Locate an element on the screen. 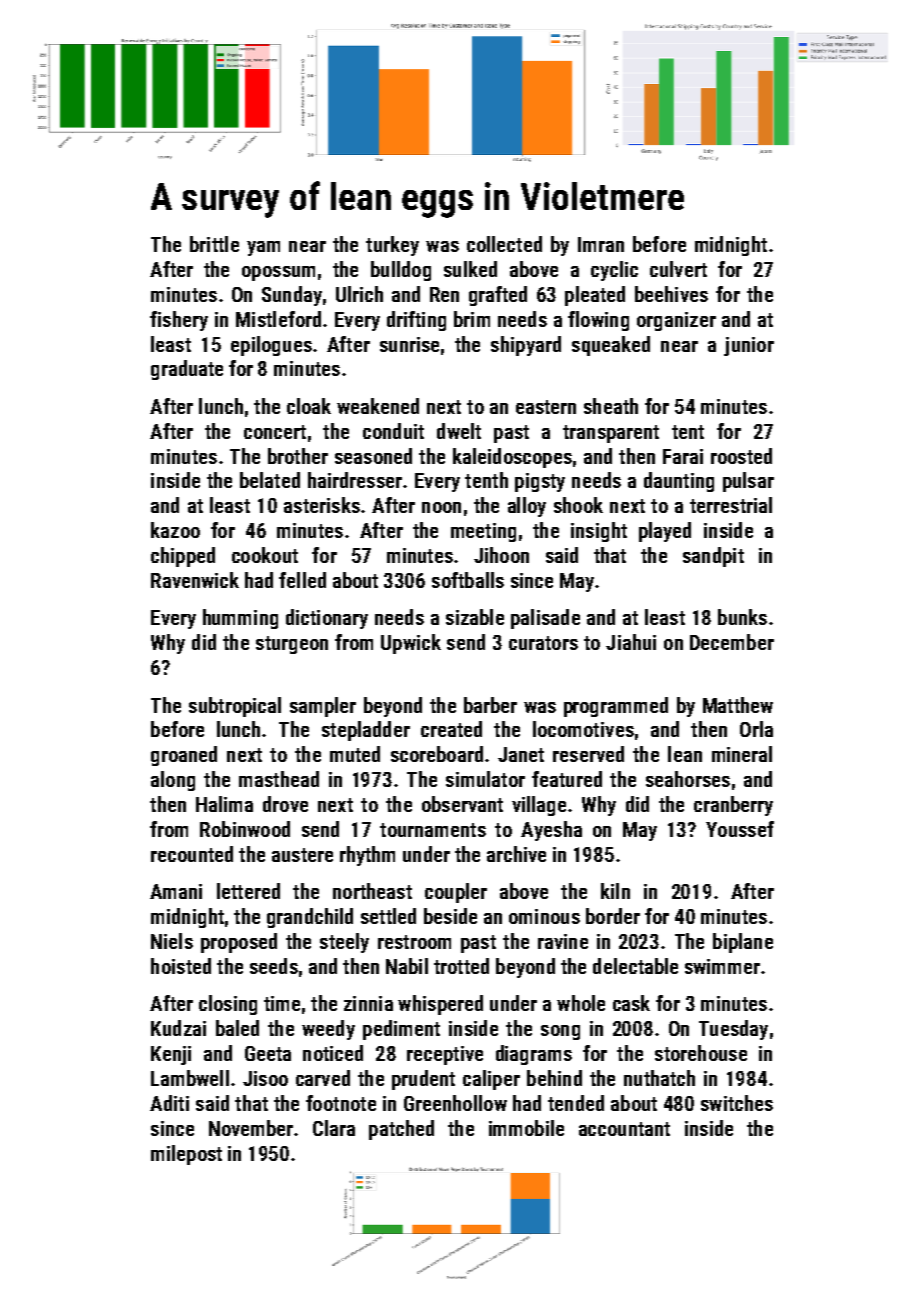 The image size is (924, 1311). sunrise is located at coordinates (409, 344).
